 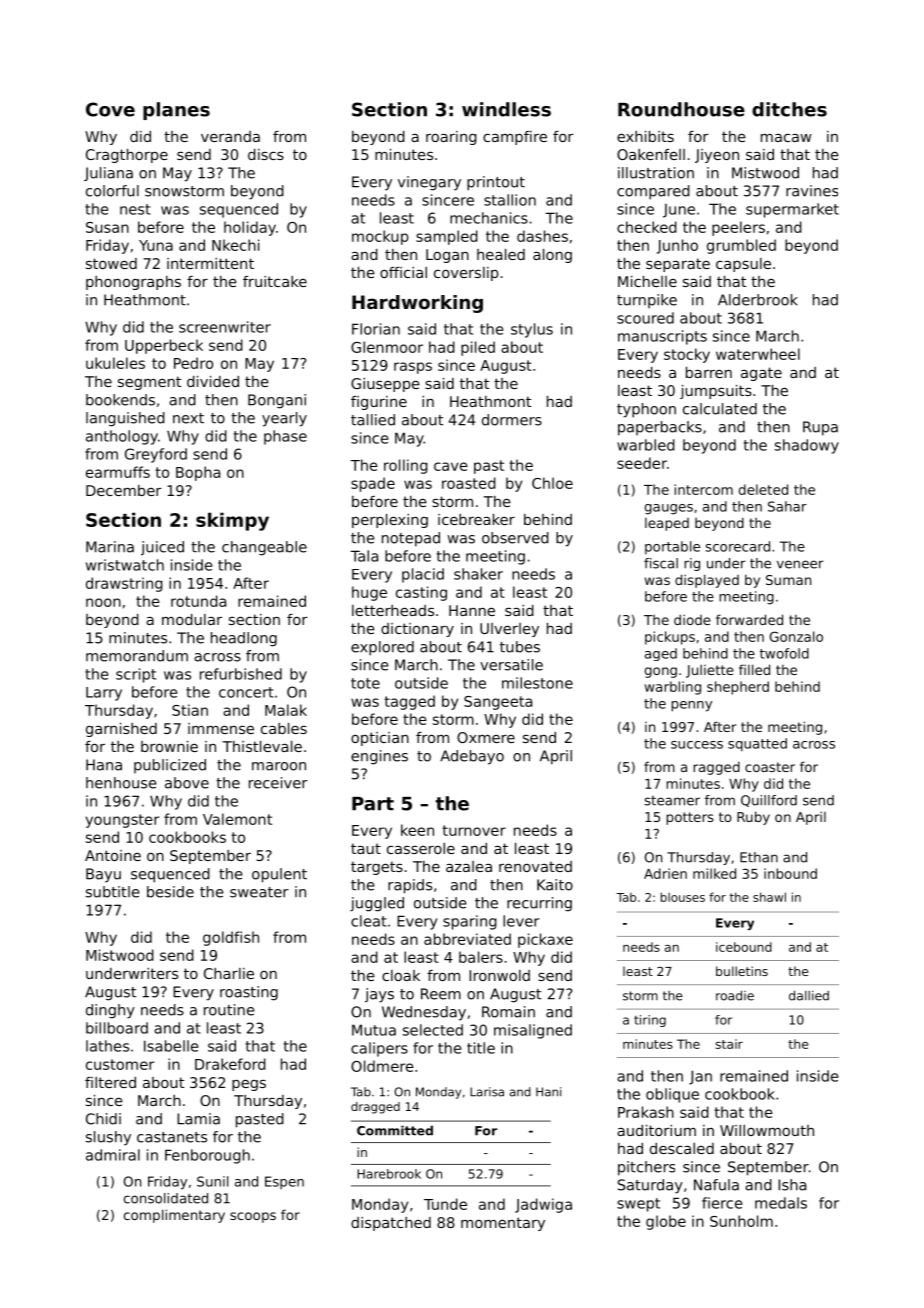 What do you see at coordinates (174, 1216) in the document?
I see `complimentary` at bounding box center [174, 1216].
